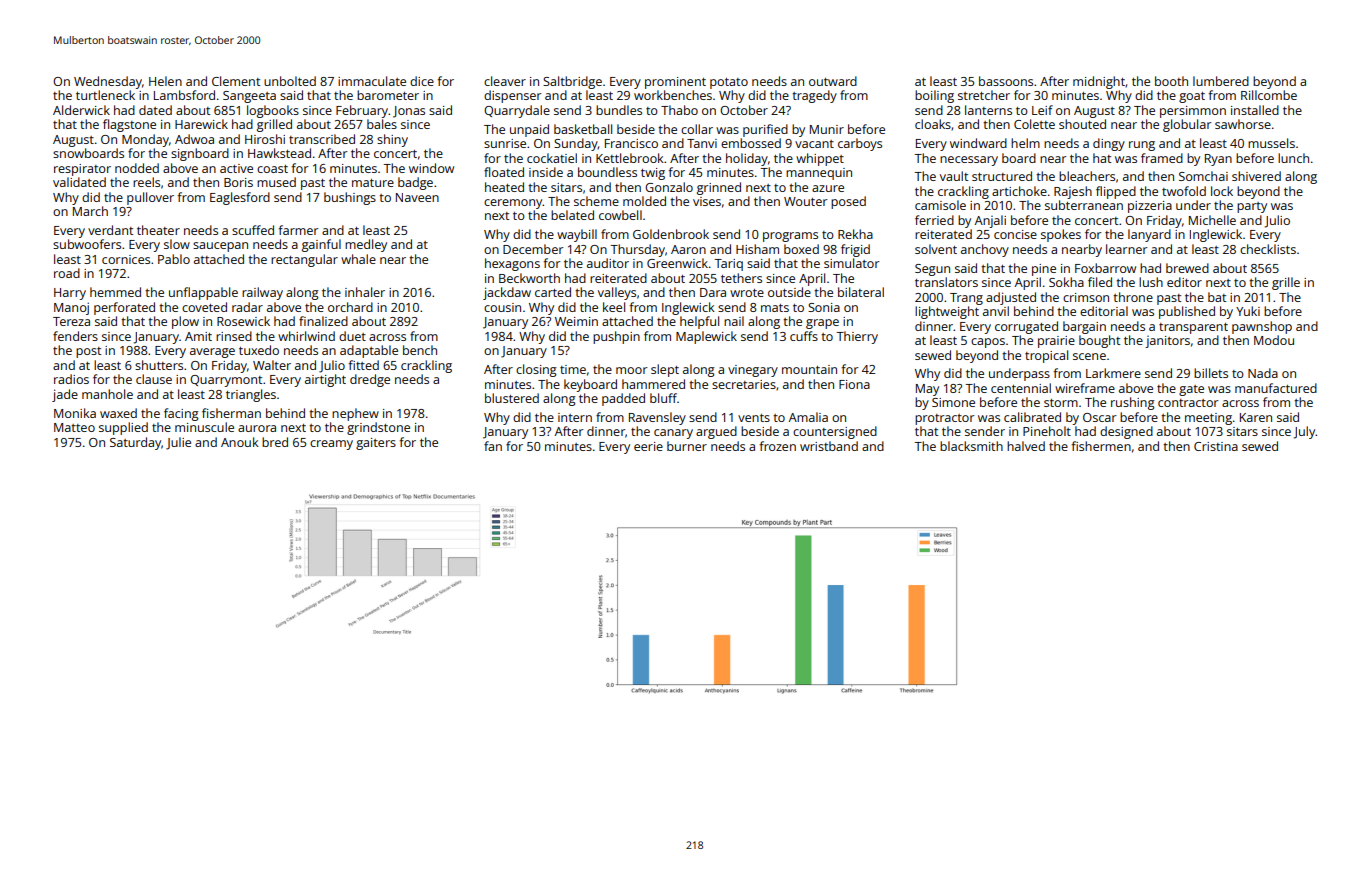 This screenshot has width=1372, height=887. Describe the element at coordinates (854, 384) in the screenshot. I see `Fiona` at that location.
